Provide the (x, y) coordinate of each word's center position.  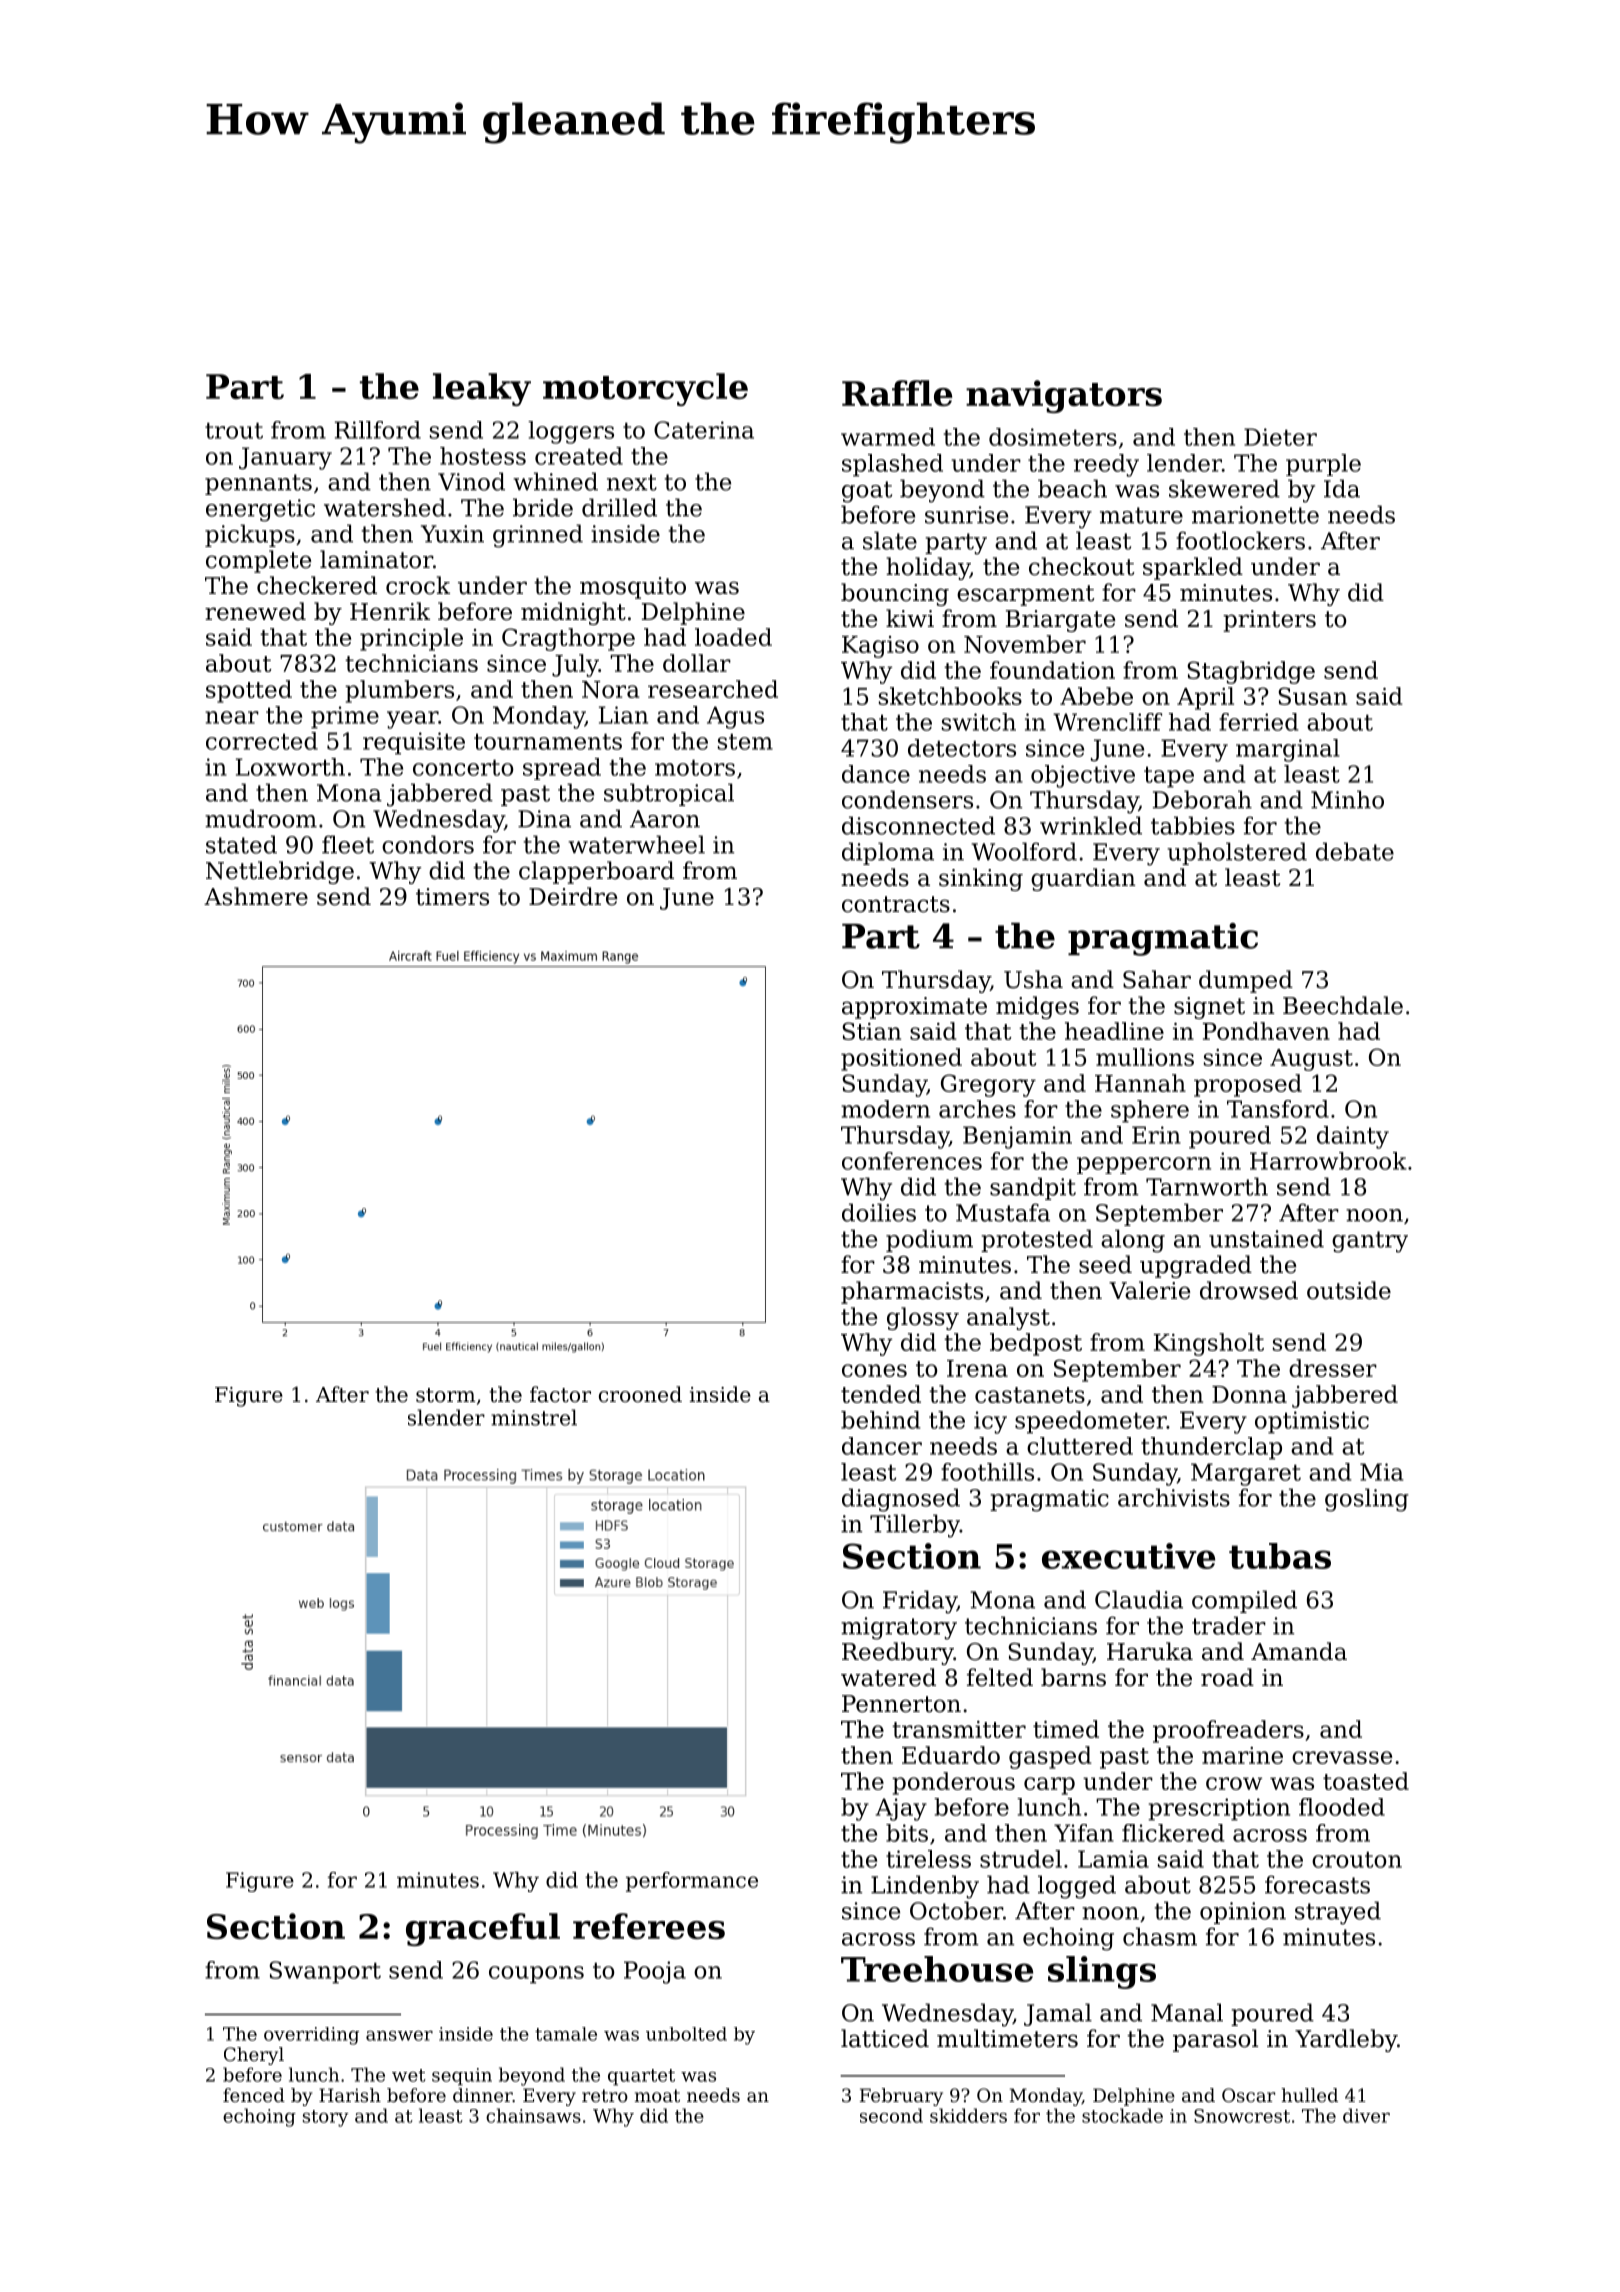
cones (874, 1370)
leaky (482, 389)
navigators (1064, 396)
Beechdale (1343, 1005)
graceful (483, 1929)
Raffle (897, 393)
